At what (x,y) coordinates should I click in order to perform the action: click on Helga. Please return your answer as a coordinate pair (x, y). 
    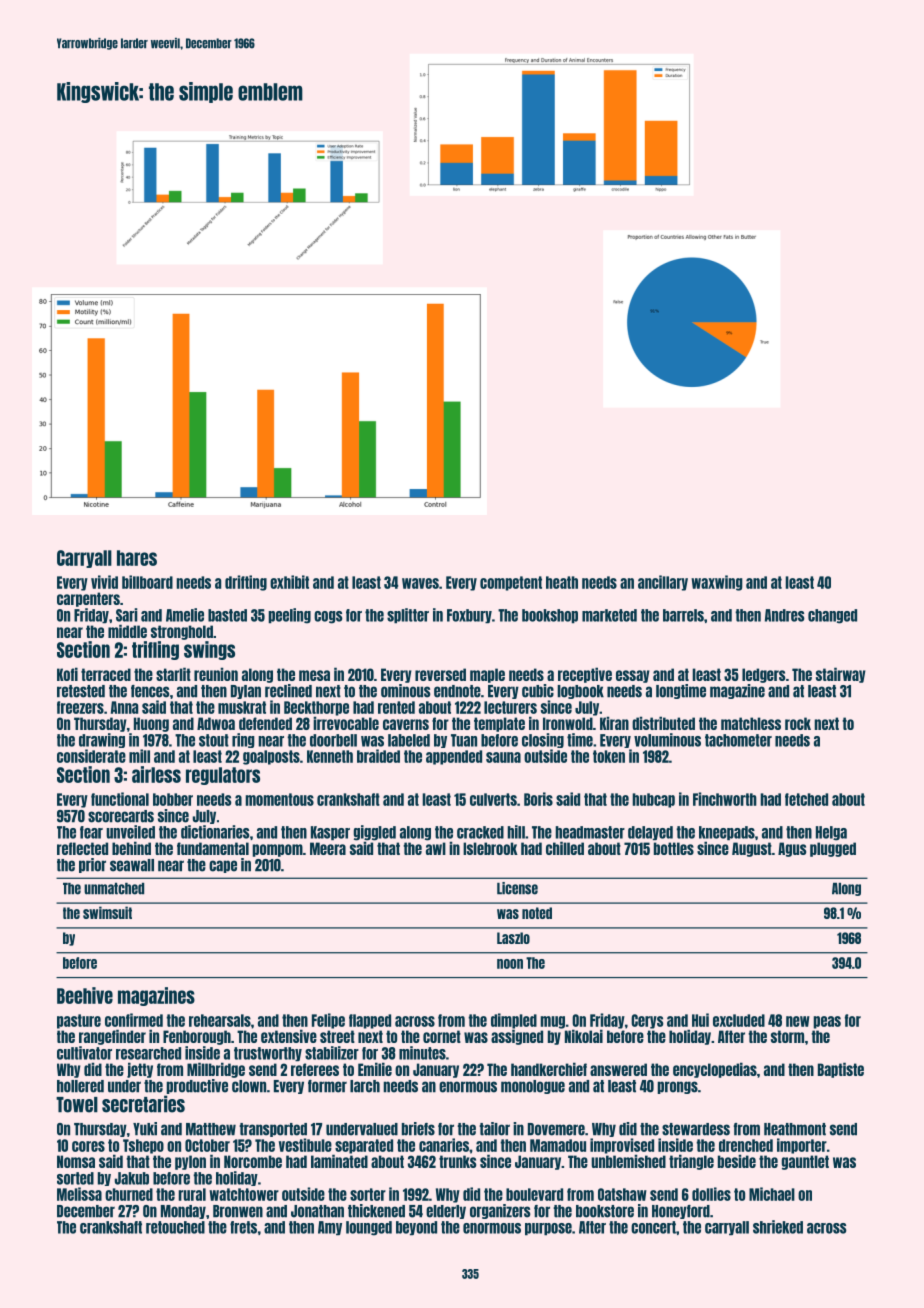
    Looking at the image, I should click on (831, 833).
